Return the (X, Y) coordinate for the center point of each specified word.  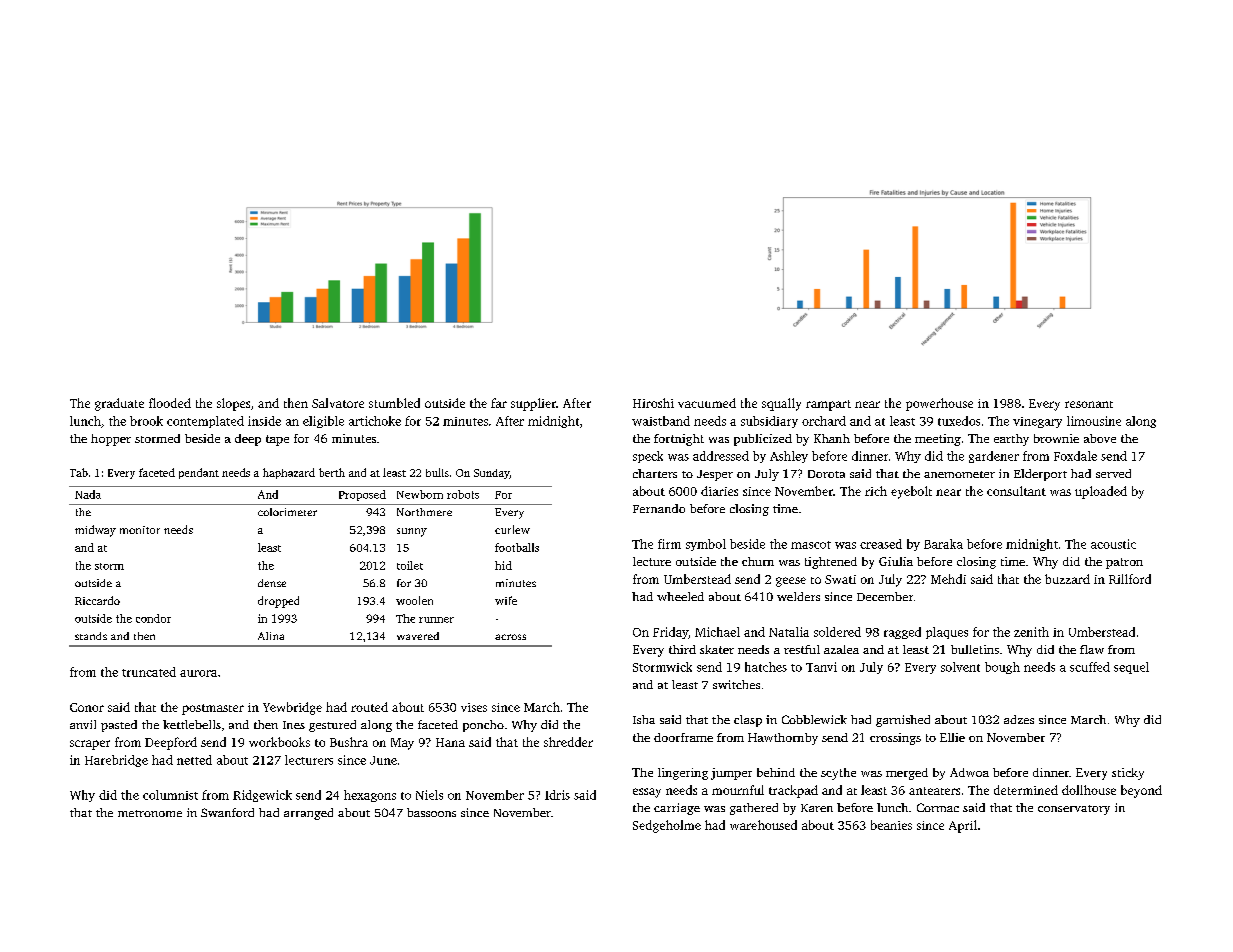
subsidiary (769, 422)
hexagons (370, 796)
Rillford (1130, 579)
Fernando (659, 508)
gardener (994, 457)
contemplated (205, 422)
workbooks (279, 742)
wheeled (680, 596)
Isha (644, 719)
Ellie (952, 737)
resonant (1089, 404)
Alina (271, 636)
